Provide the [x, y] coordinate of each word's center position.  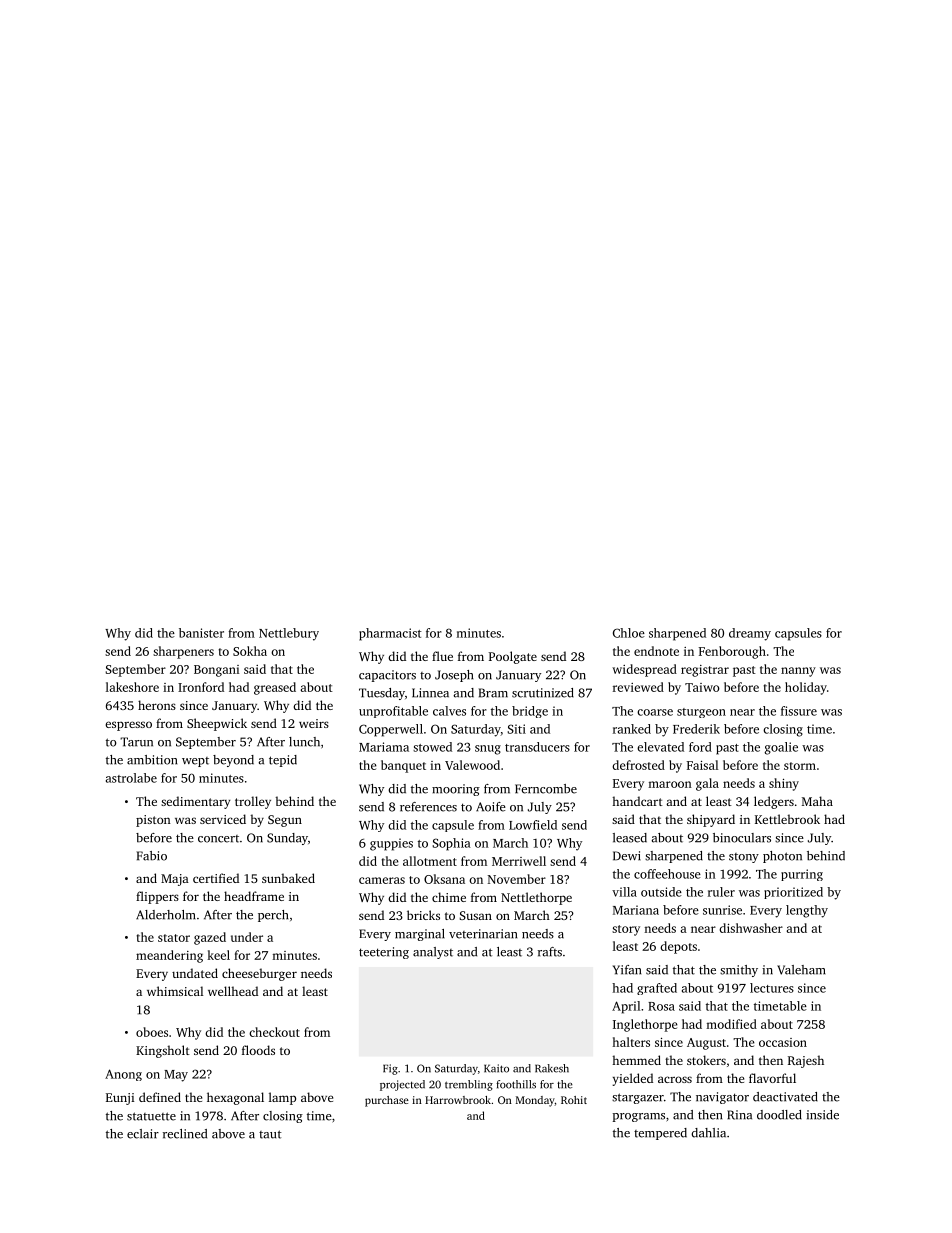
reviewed [638, 687]
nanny [798, 672]
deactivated [785, 1097]
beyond [233, 761]
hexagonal [235, 1098]
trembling [469, 1085]
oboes [152, 1032]
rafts [550, 952]
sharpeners [183, 652]
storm [800, 766]
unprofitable [393, 712]
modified [731, 1024]
